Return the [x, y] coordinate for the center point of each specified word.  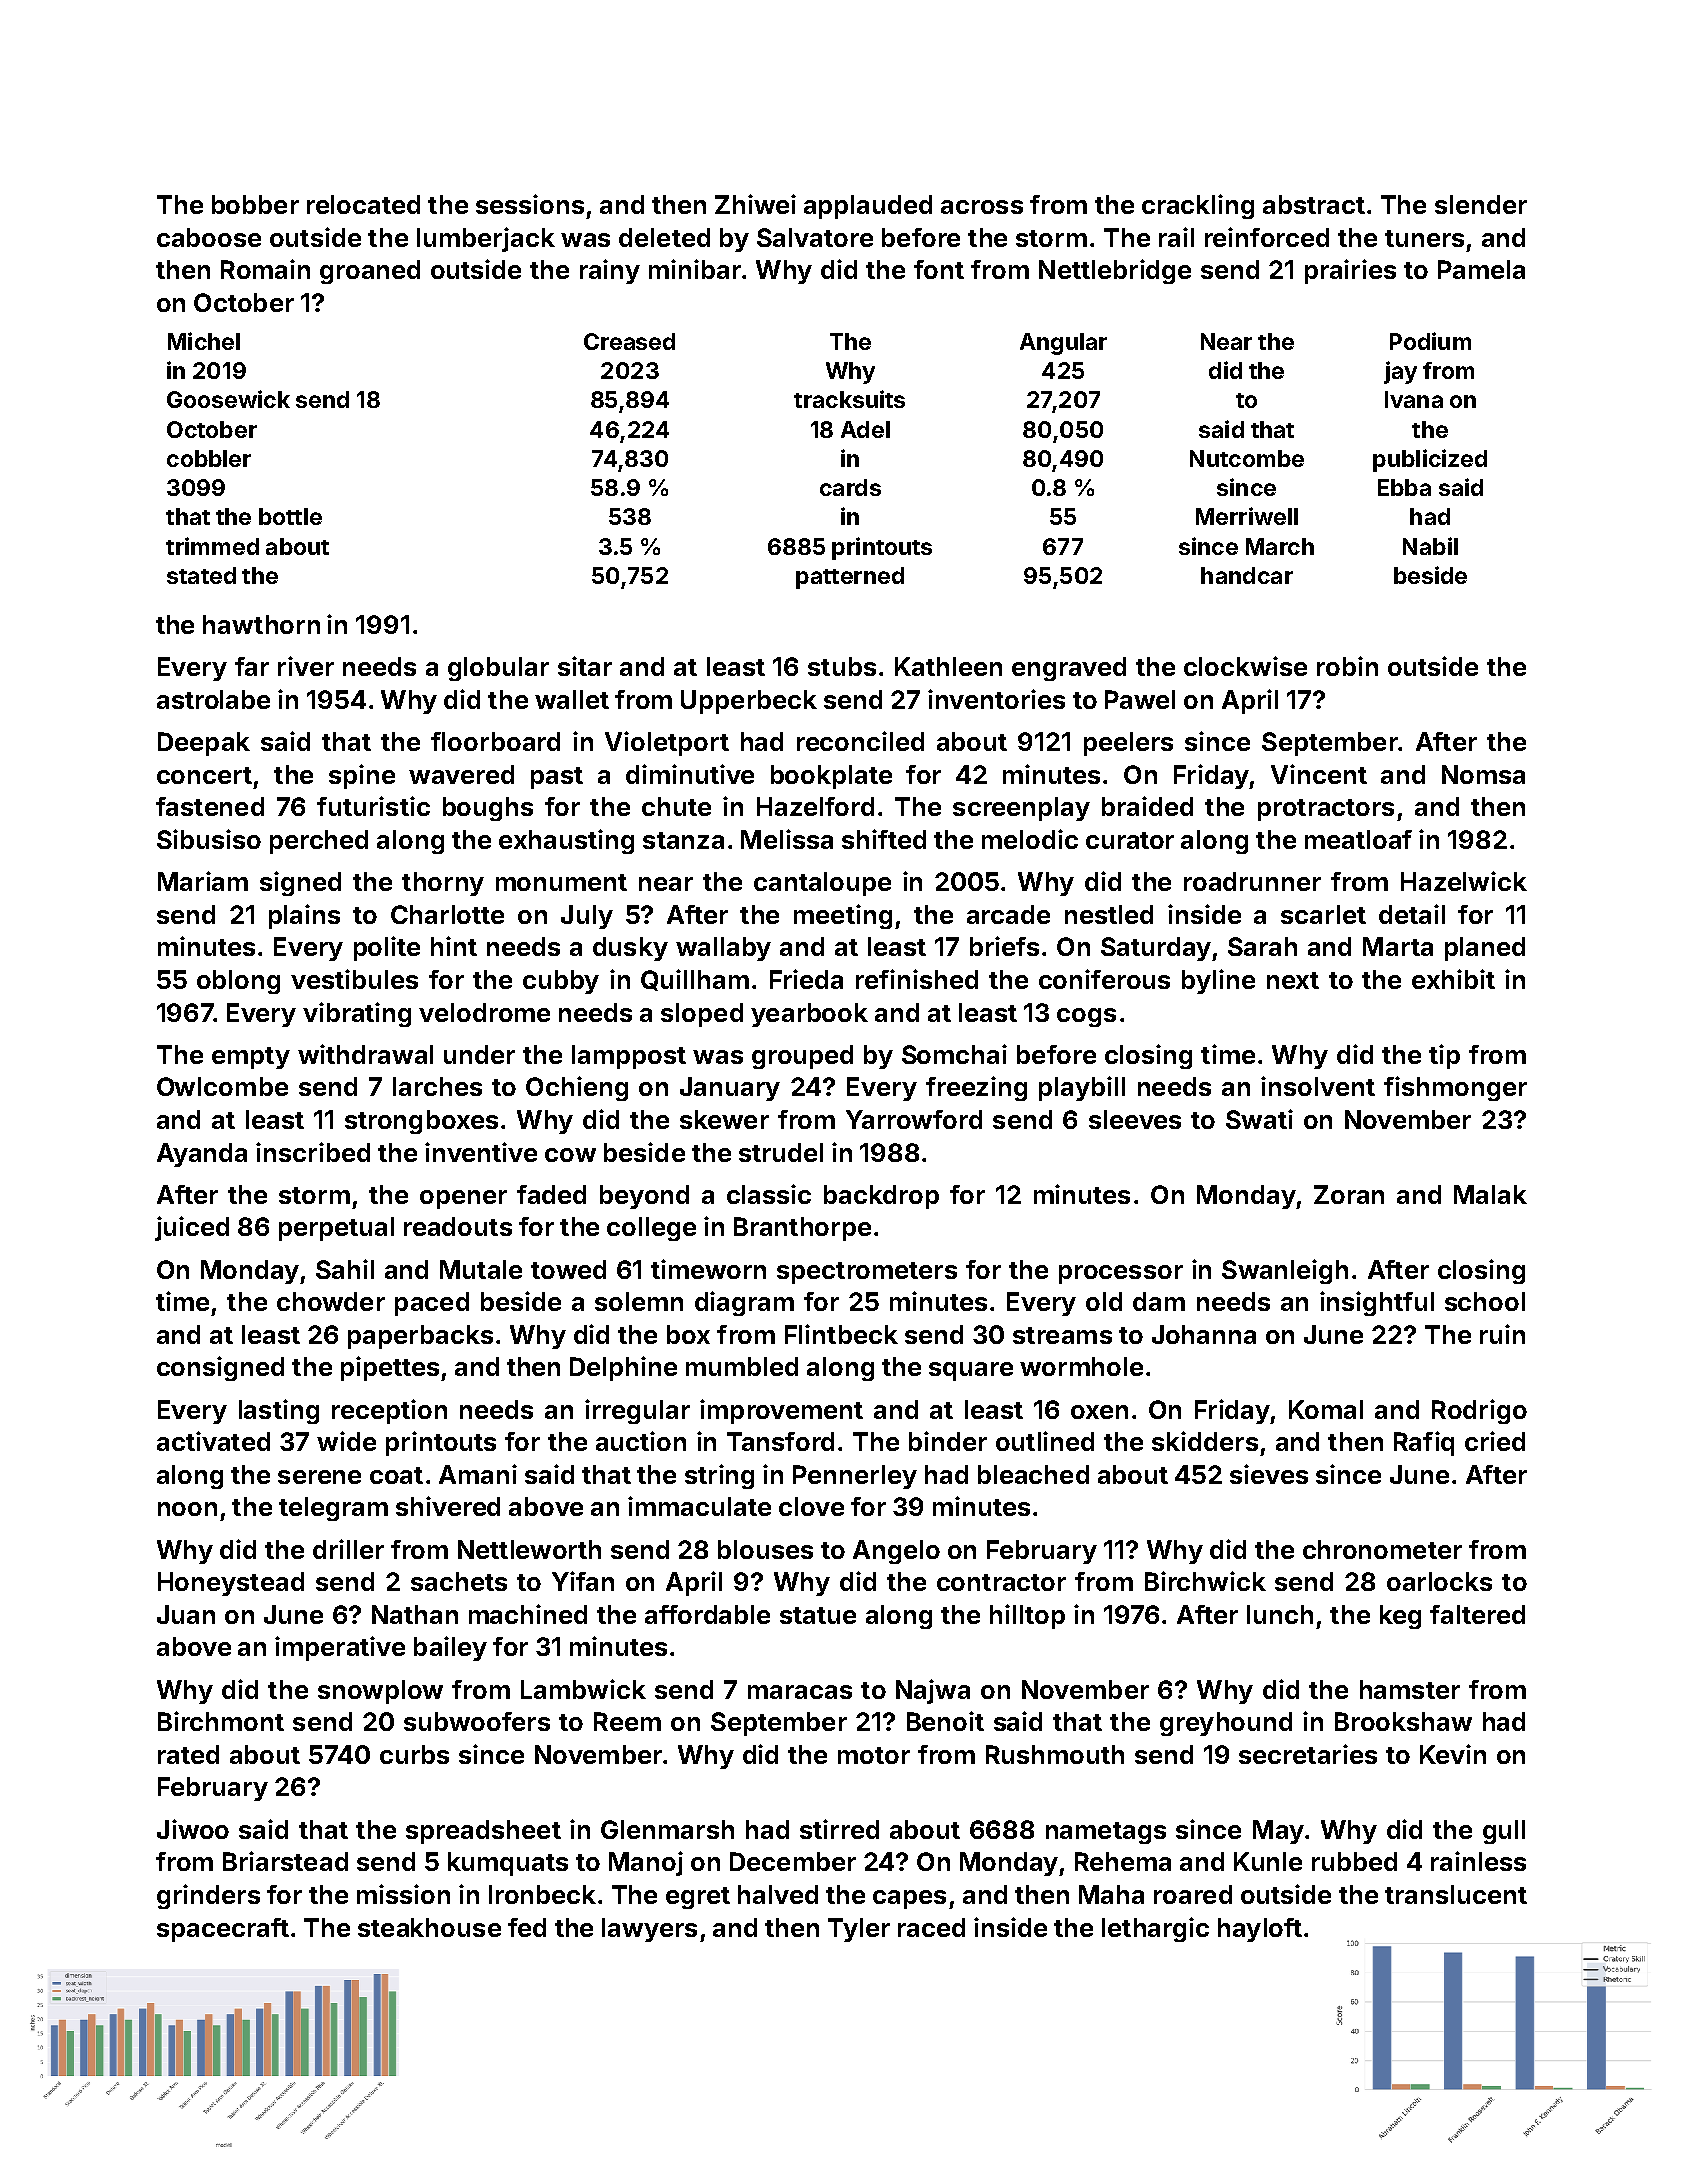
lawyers [649, 1930]
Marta [1398, 946]
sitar [585, 666]
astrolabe [213, 699]
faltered [1477, 1614]
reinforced [1267, 237]
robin [1347, 666]
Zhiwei [755, 204]
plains [304, 916]
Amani [478, 1474]
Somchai [954, 1054]
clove [811, 1506]
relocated [363, 204]
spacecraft [223, 1930]
